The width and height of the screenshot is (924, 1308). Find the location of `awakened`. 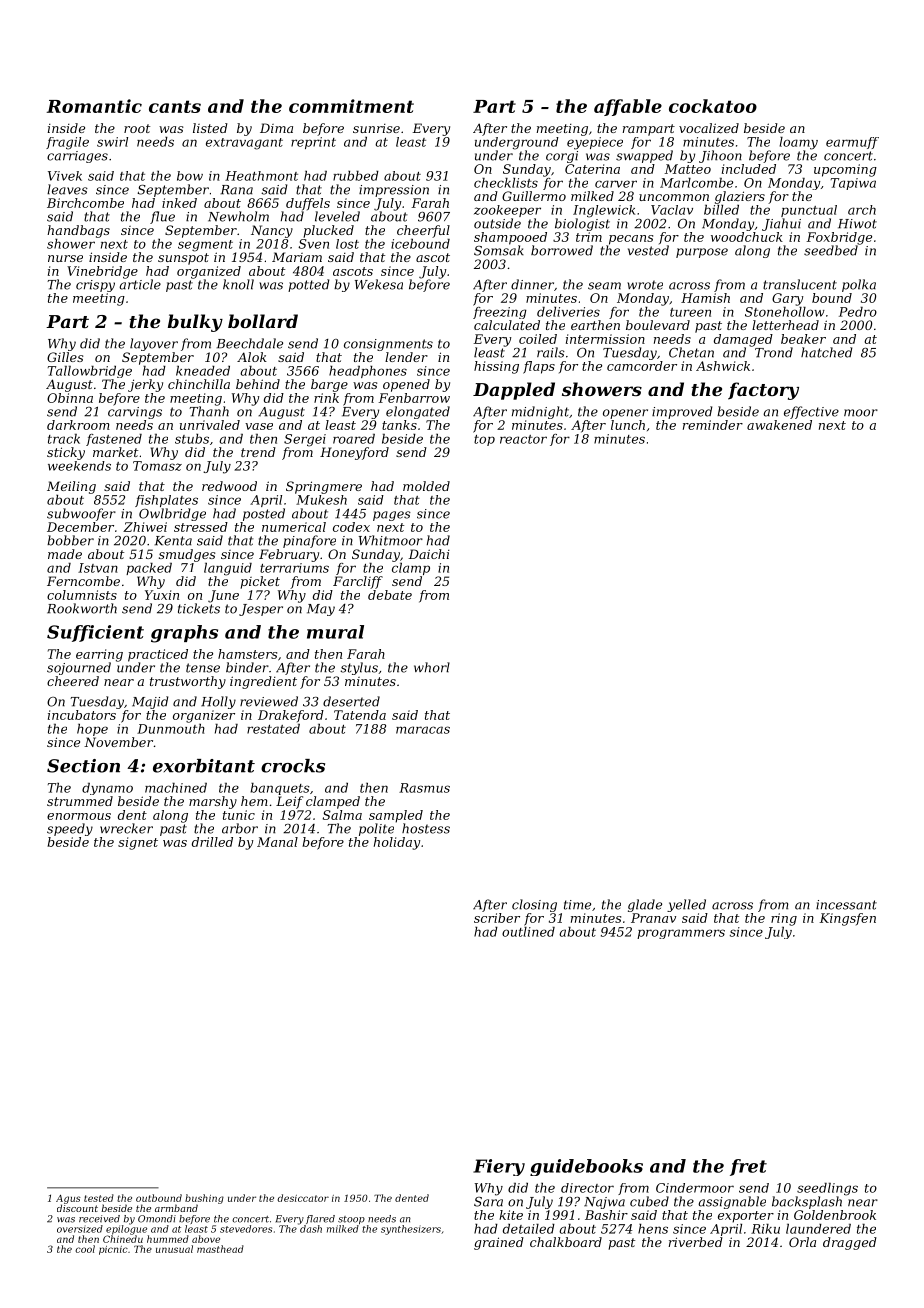

awakened is located at coordinates (779, 425).
